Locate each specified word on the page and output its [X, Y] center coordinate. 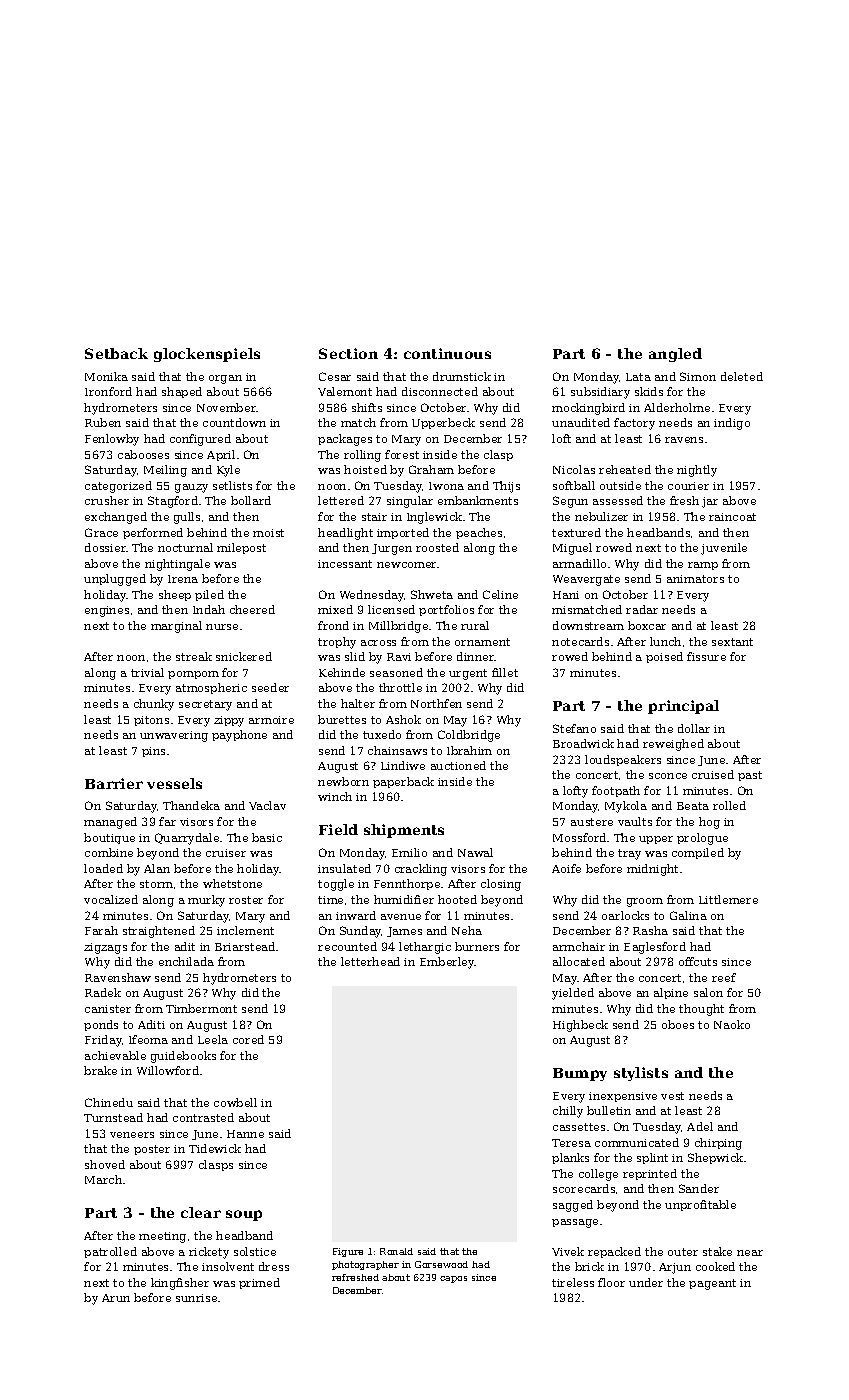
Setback [116, 353]
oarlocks [625, 915]
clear [201, 1212]
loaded [103, 868]
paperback [403, 782]
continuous [447, 353]
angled [675, 355]
